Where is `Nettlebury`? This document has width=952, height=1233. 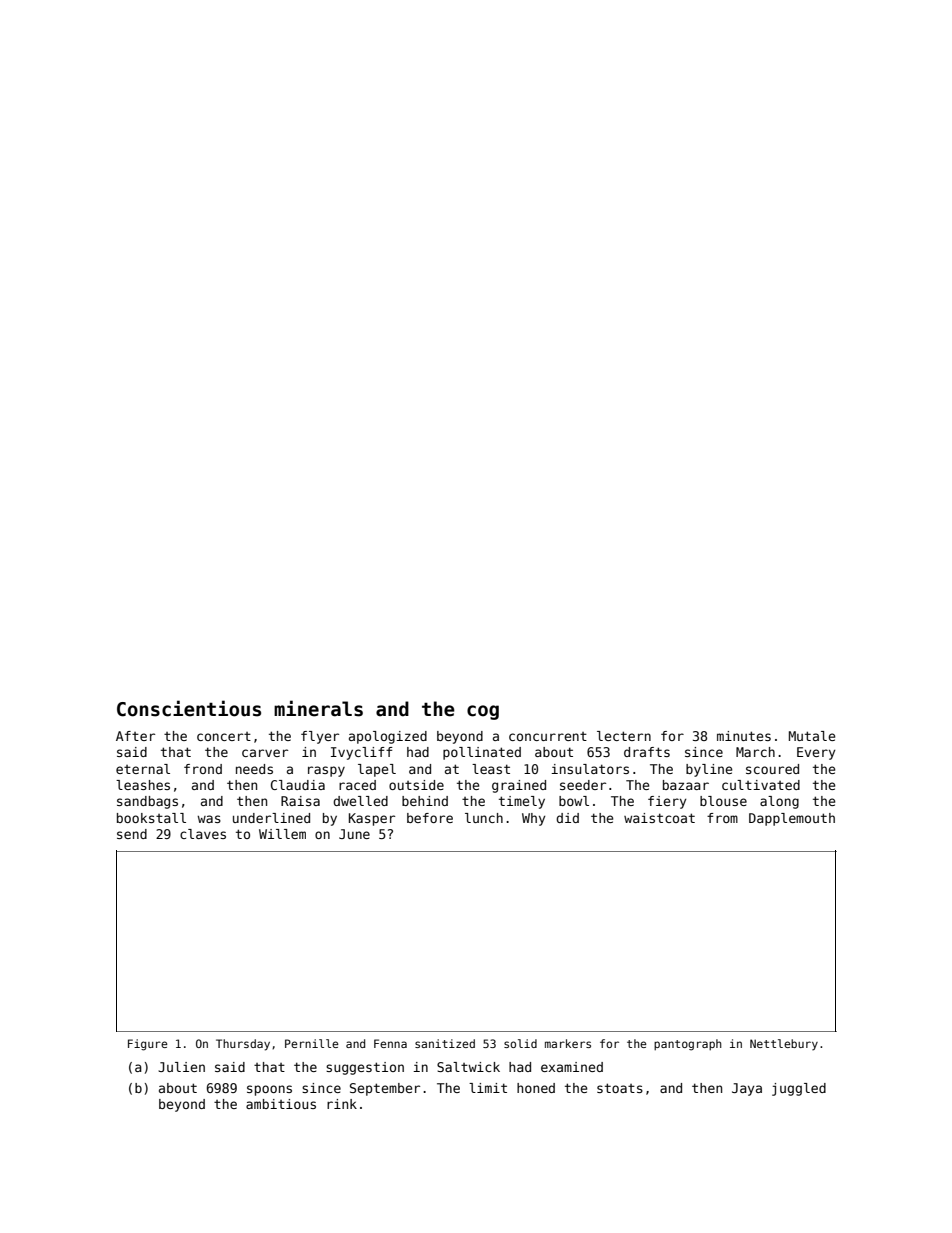
Nettlebury is located at coordinates (784, 1045).
